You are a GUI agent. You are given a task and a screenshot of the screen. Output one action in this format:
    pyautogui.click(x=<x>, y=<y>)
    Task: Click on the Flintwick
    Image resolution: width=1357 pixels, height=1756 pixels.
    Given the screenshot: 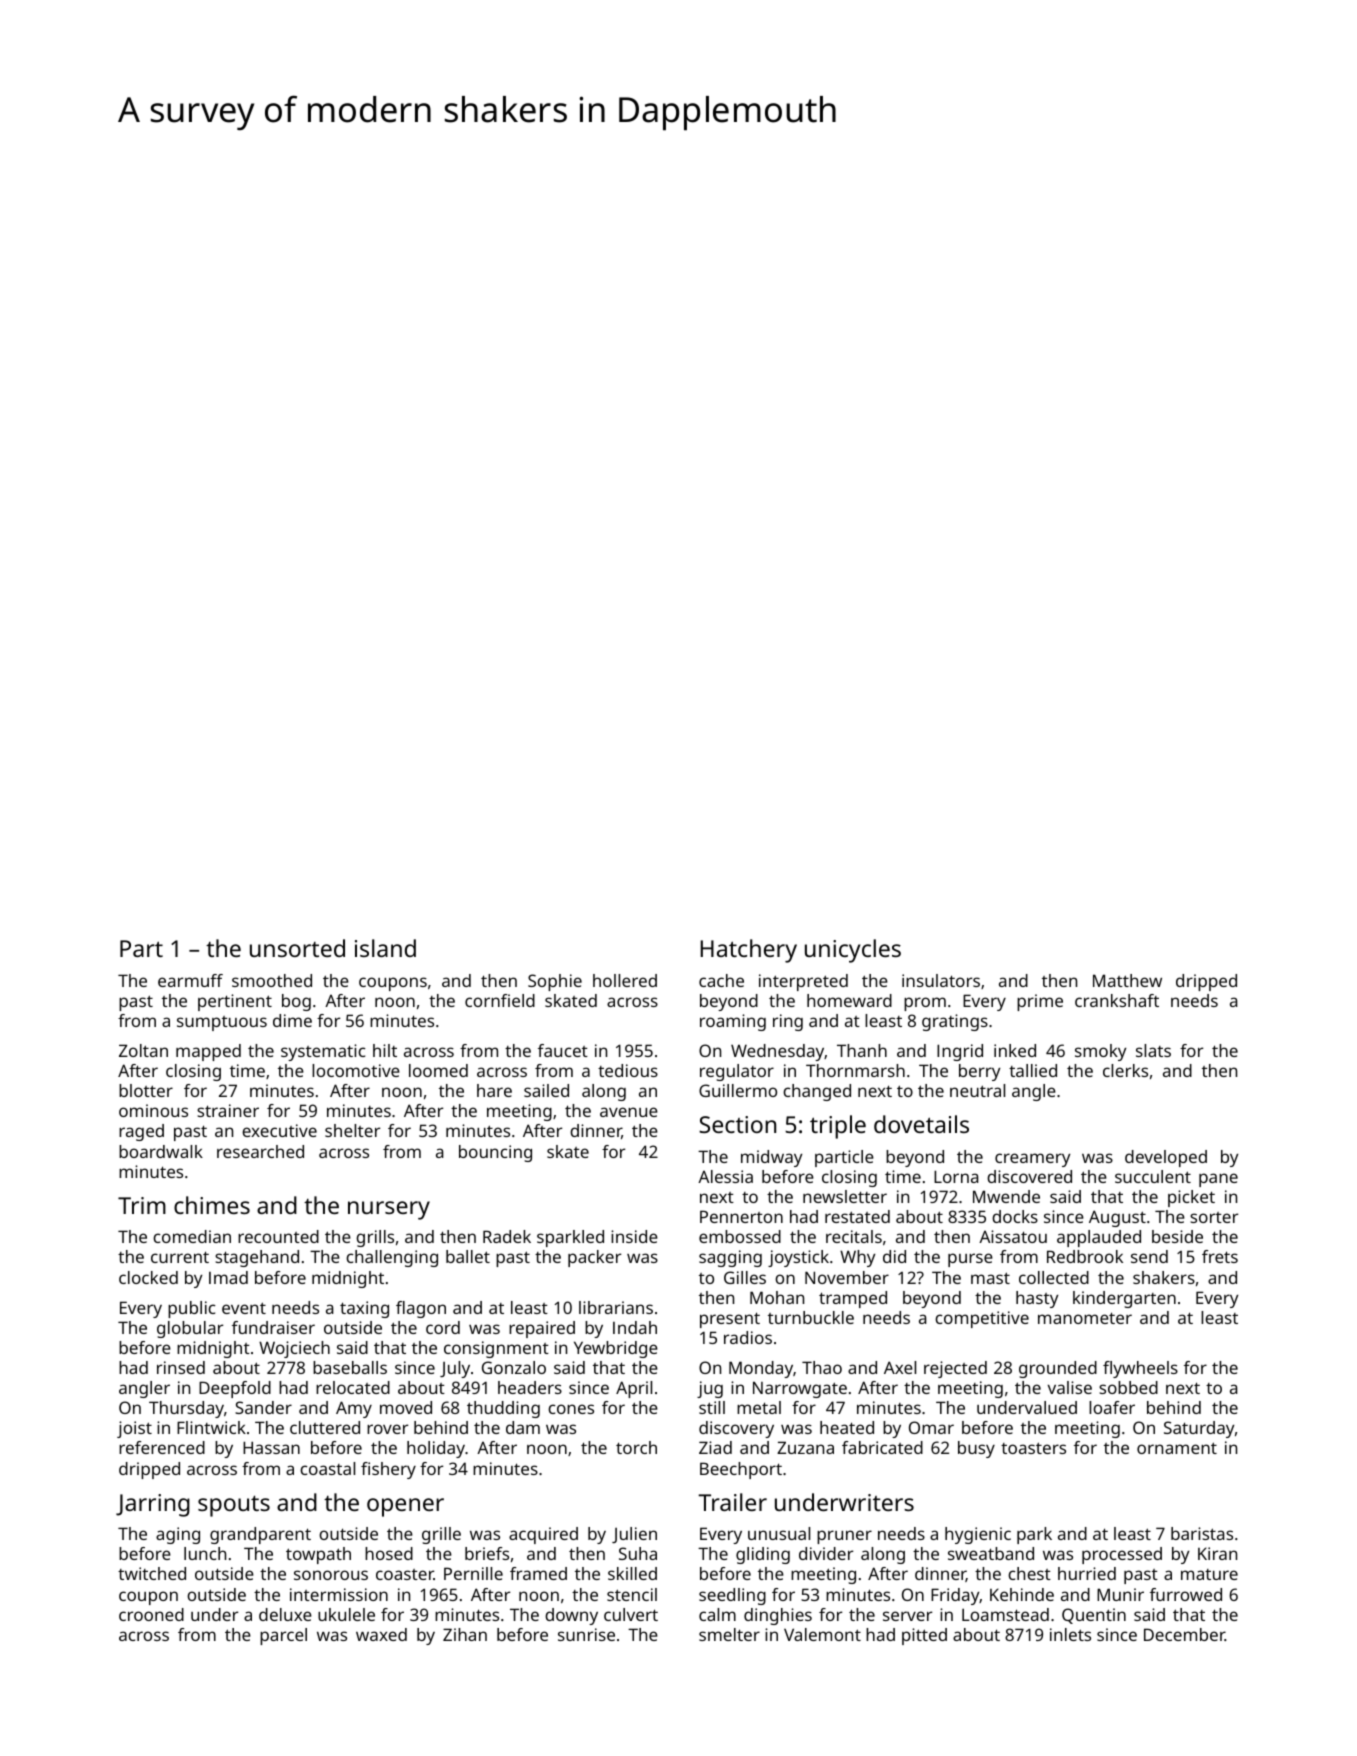 What is the action you would take?
    pyautogui.click(x=211, y=1427)
